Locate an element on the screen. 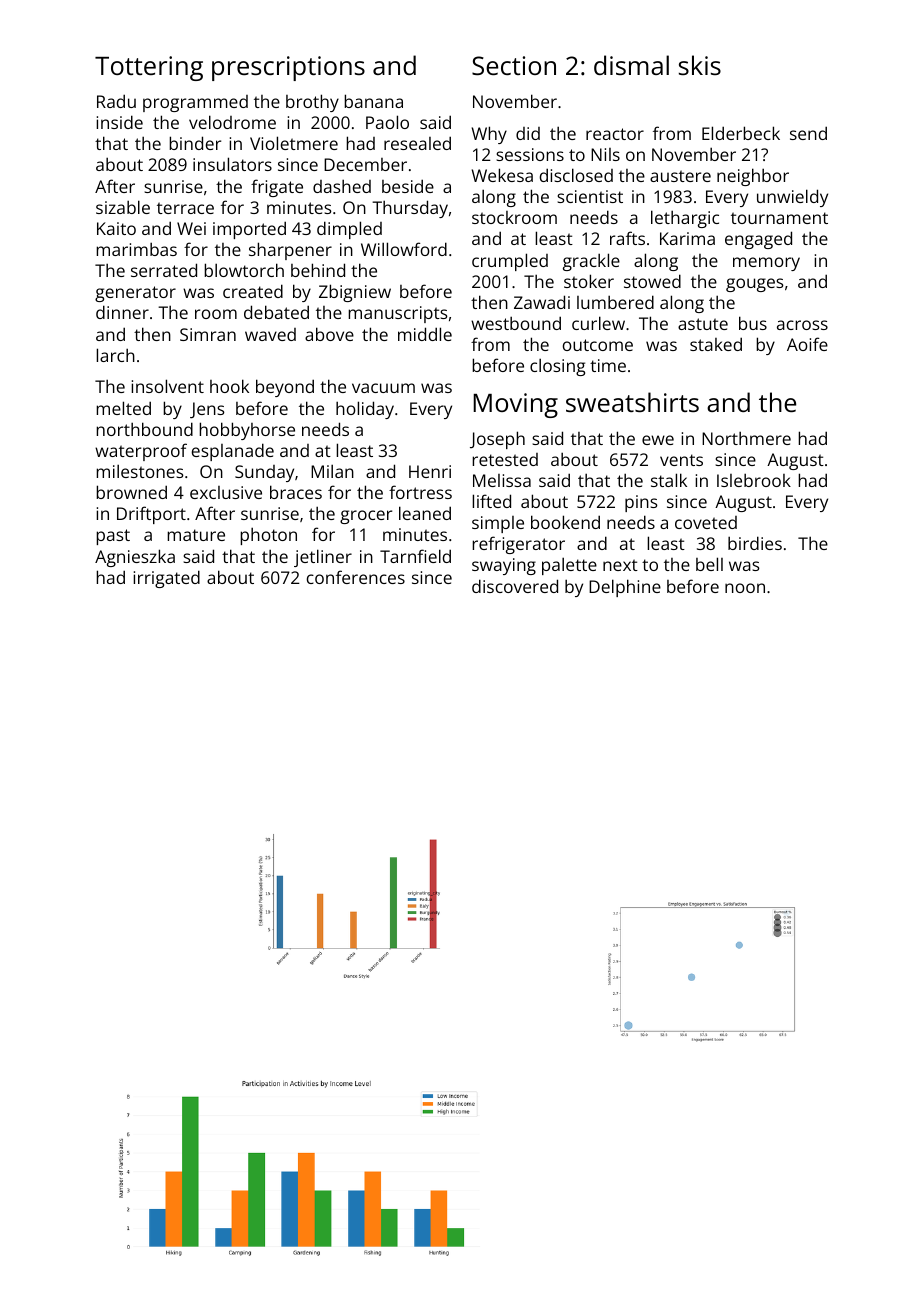 The height and width of the screenshot is (1308, 924). Aoife is located at coordinates (807, 344).
